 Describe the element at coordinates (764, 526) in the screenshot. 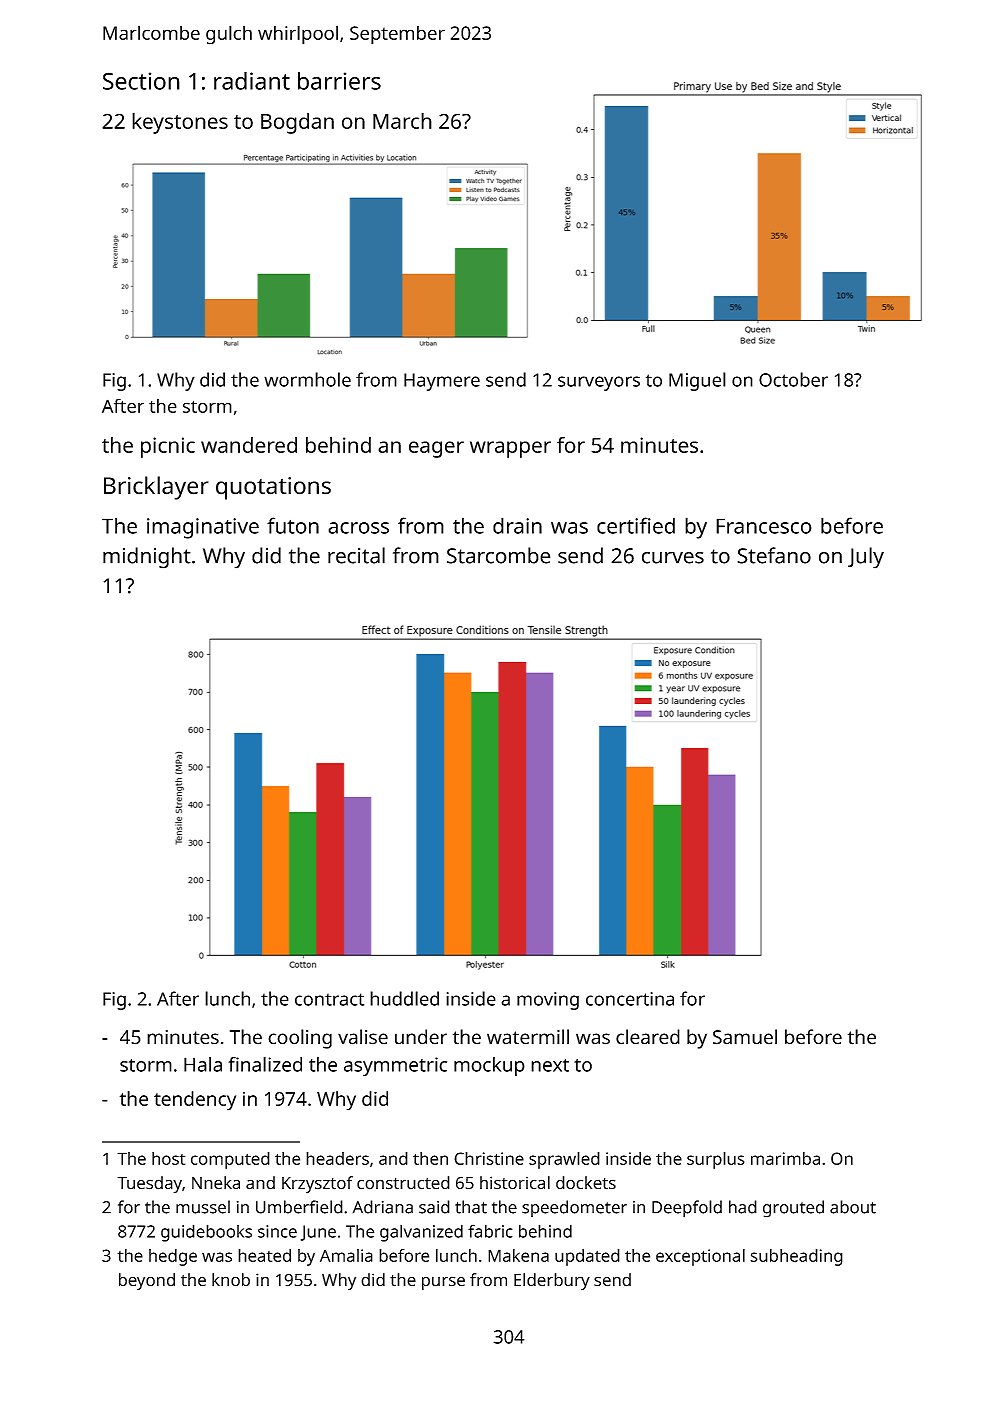

I see `Francesco` at that location.
